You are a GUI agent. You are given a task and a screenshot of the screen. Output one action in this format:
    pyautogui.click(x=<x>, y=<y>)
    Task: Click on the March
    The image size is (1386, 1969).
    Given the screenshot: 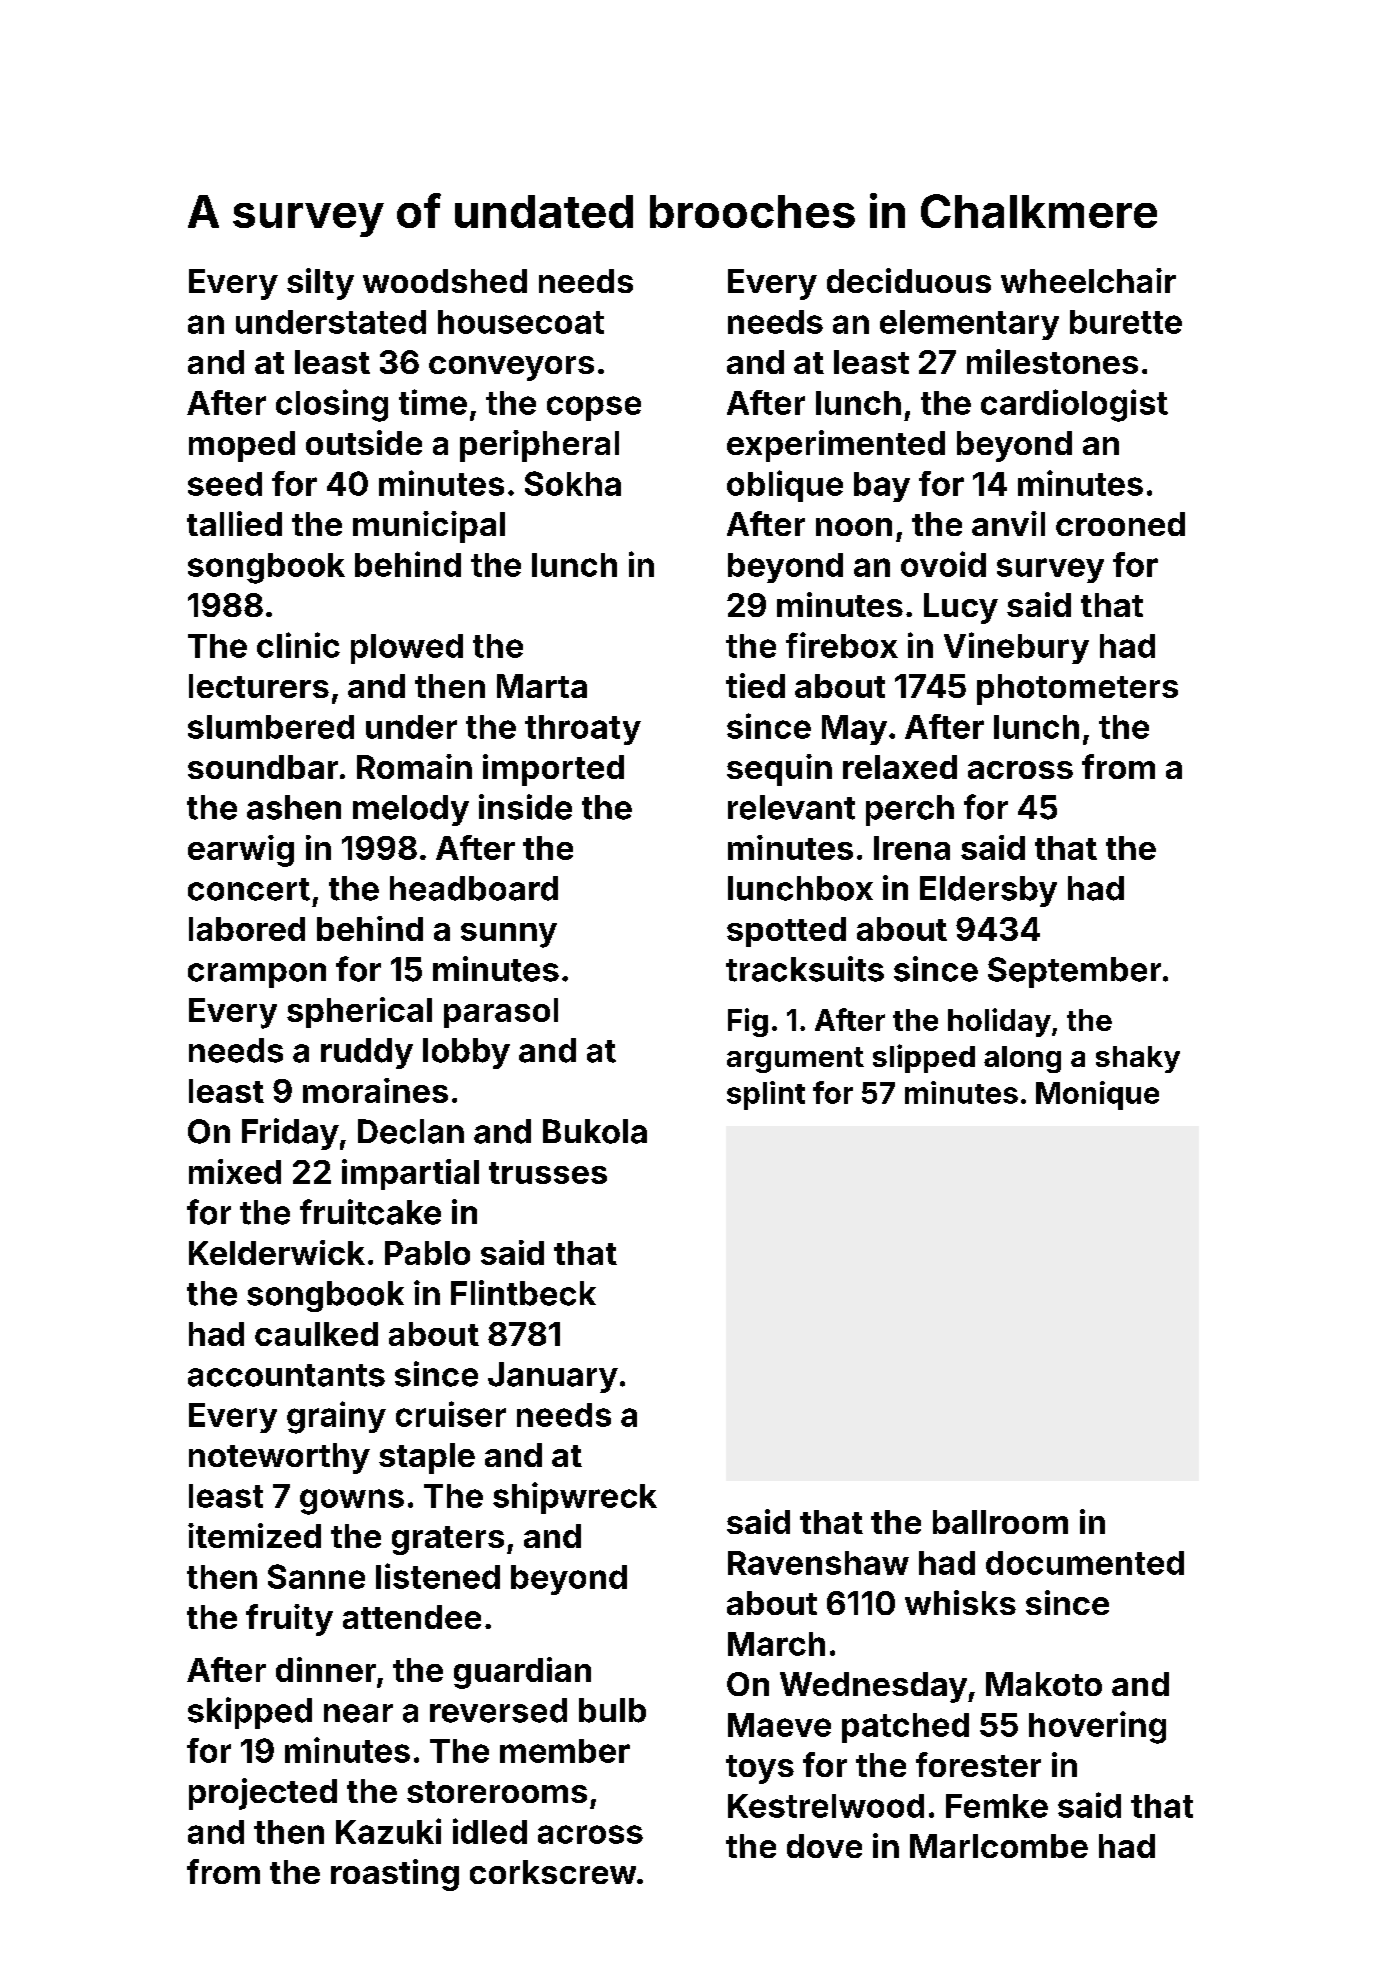 What is the action you would take?
    pyautogui.click(x=776, y=1644)
